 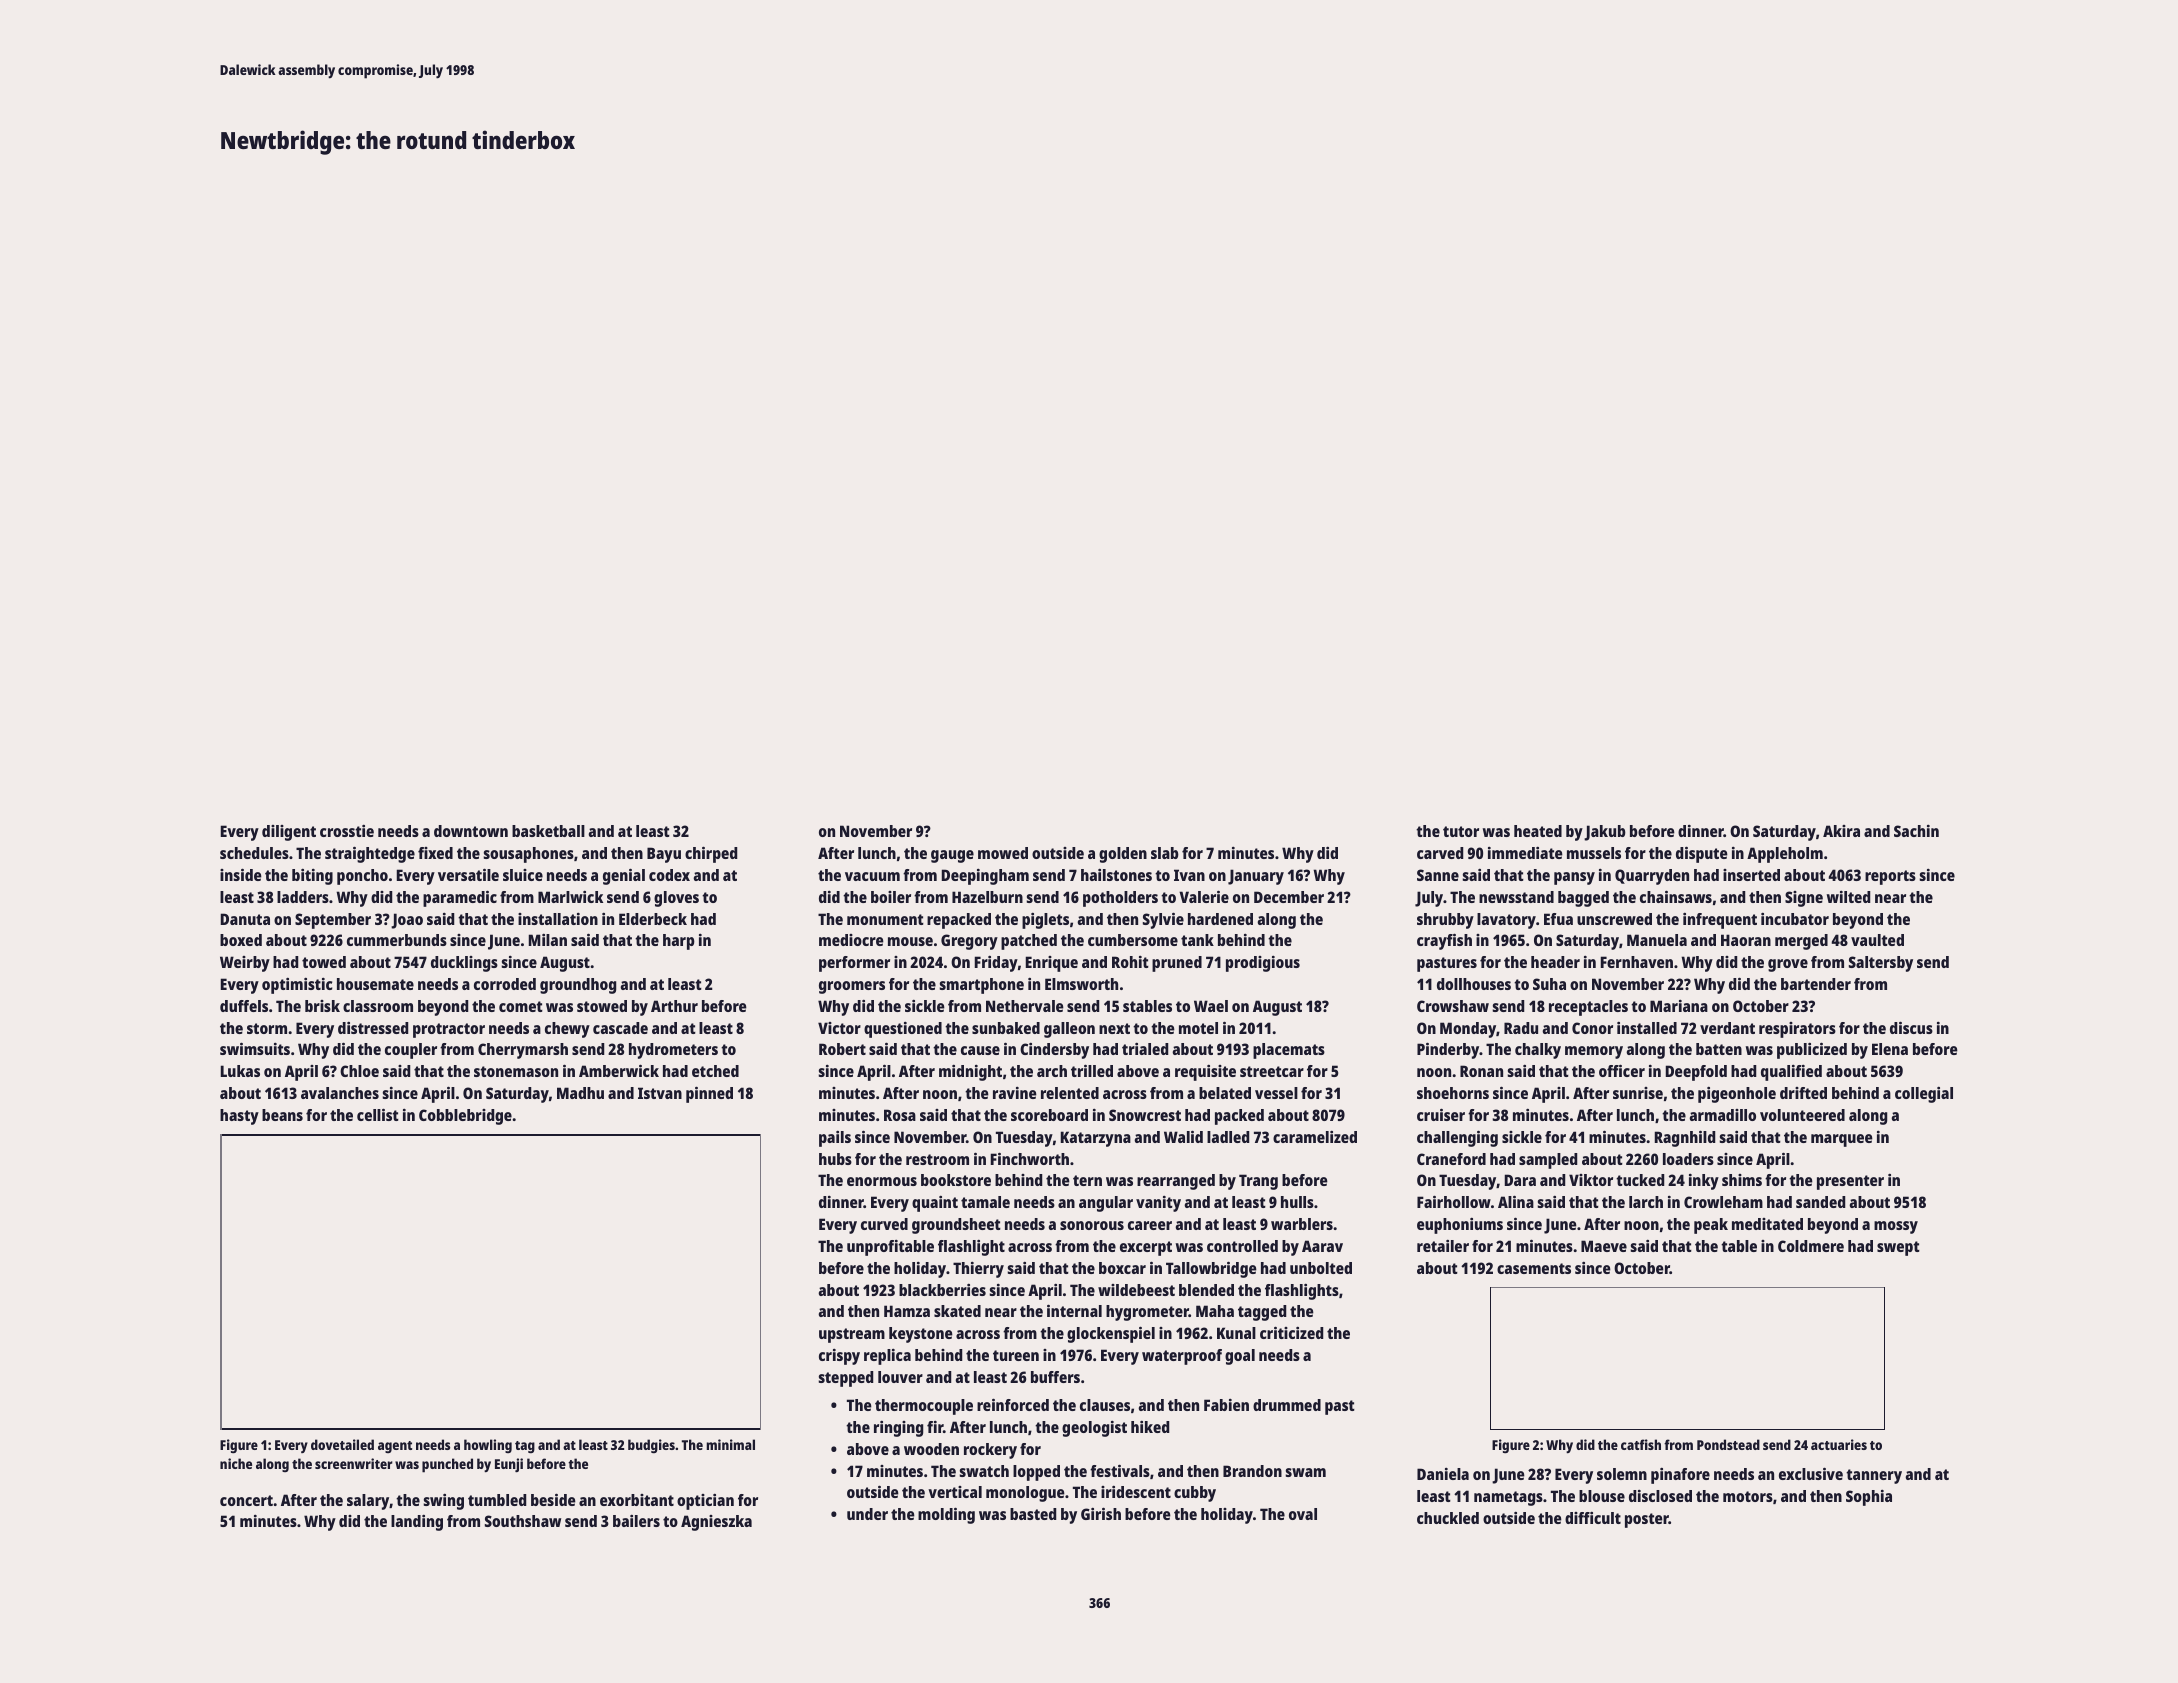 I want to click on Akira, so click(x=1841, y=831).
